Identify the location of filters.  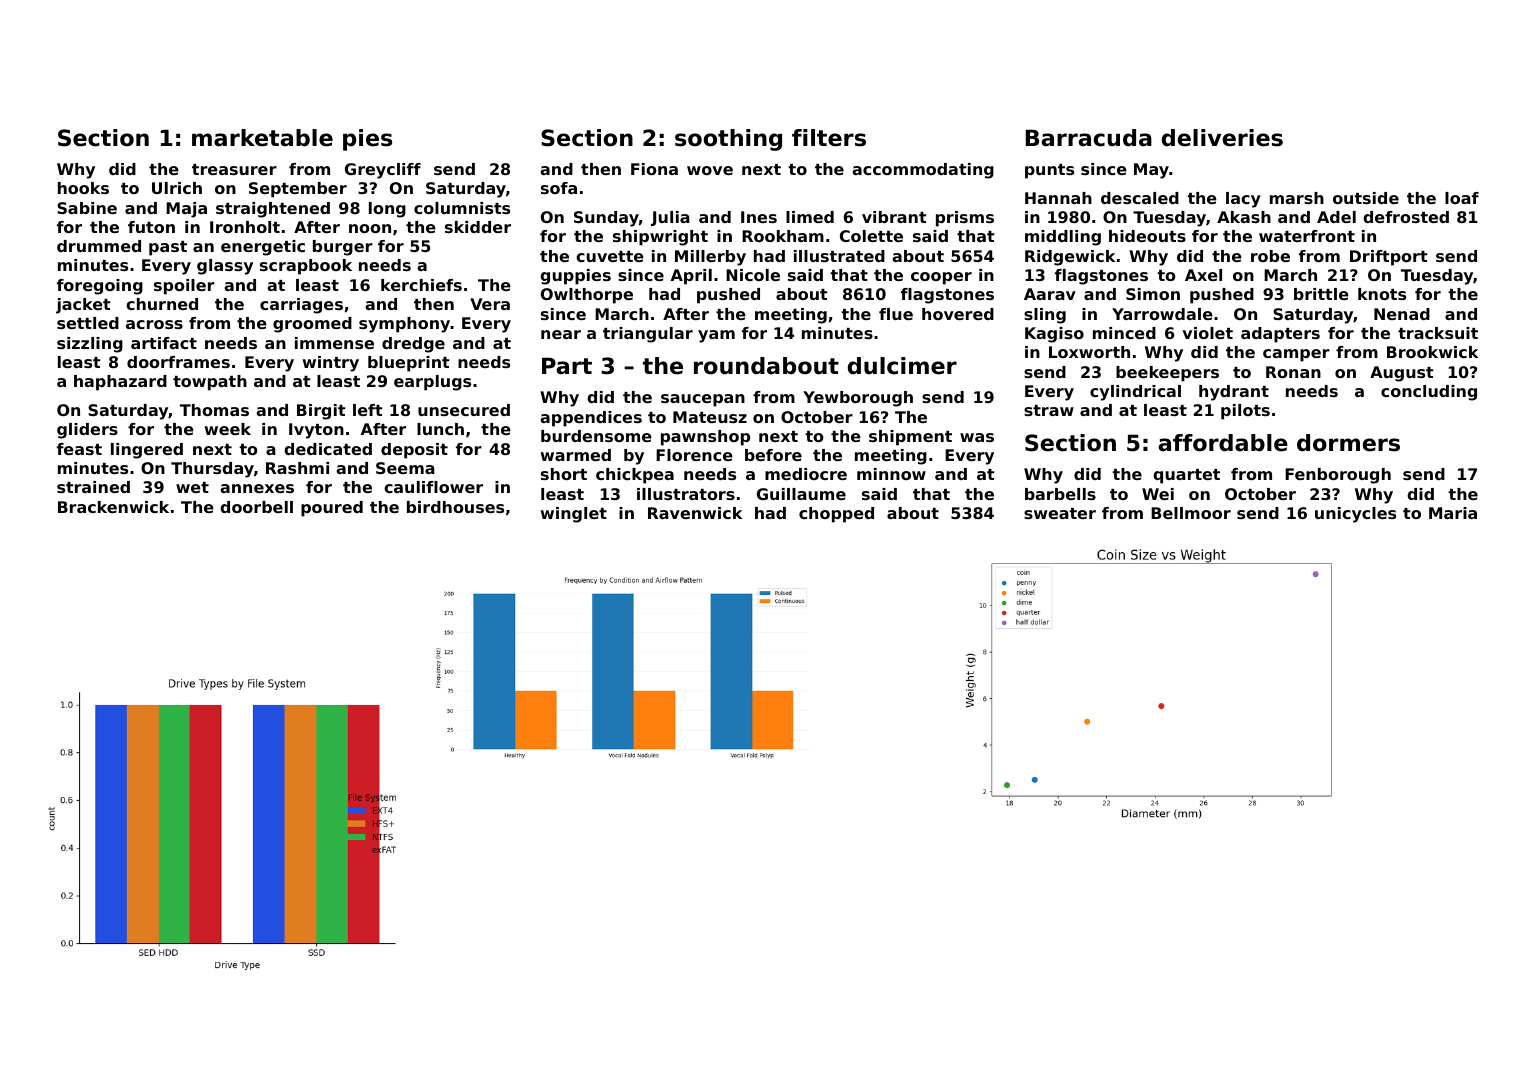
(829, 138).
